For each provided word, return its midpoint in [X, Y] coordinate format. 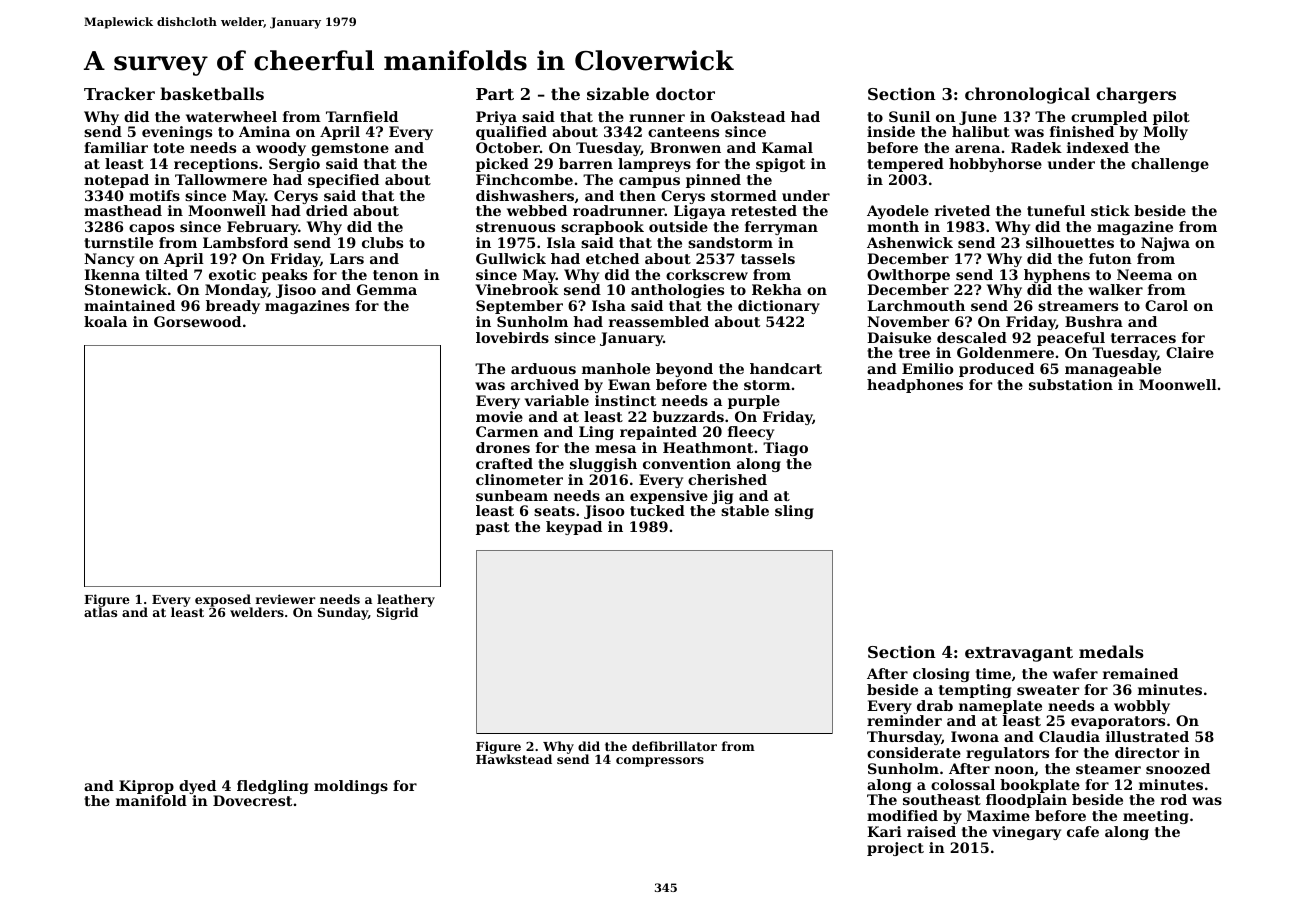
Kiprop [146, 787]
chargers [1136, 95]
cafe [1083, 831]
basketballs [212, 93]
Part [495, 94]
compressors [660, 762]
